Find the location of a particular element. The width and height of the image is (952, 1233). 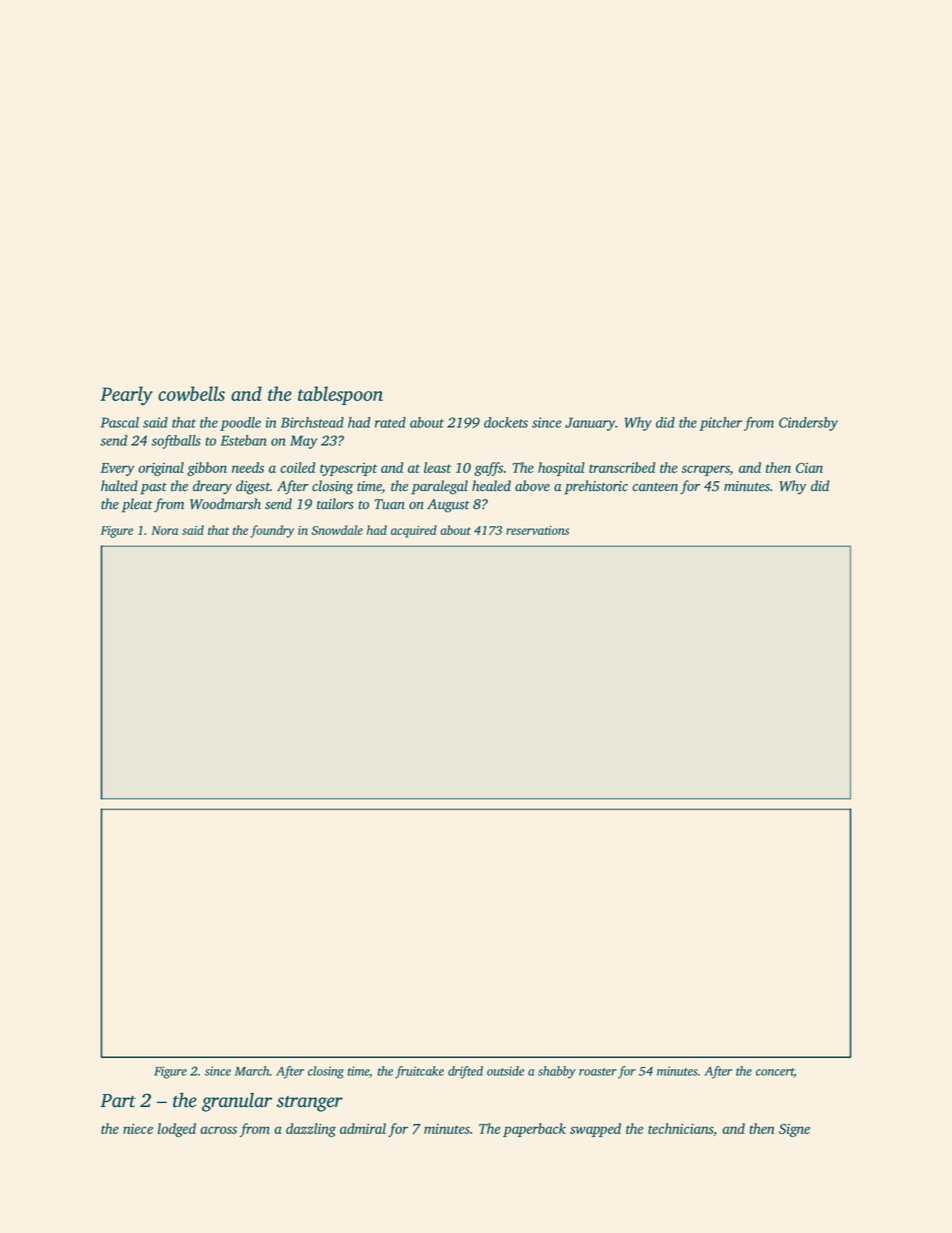

reservations is located at coordinates (537, 530).
